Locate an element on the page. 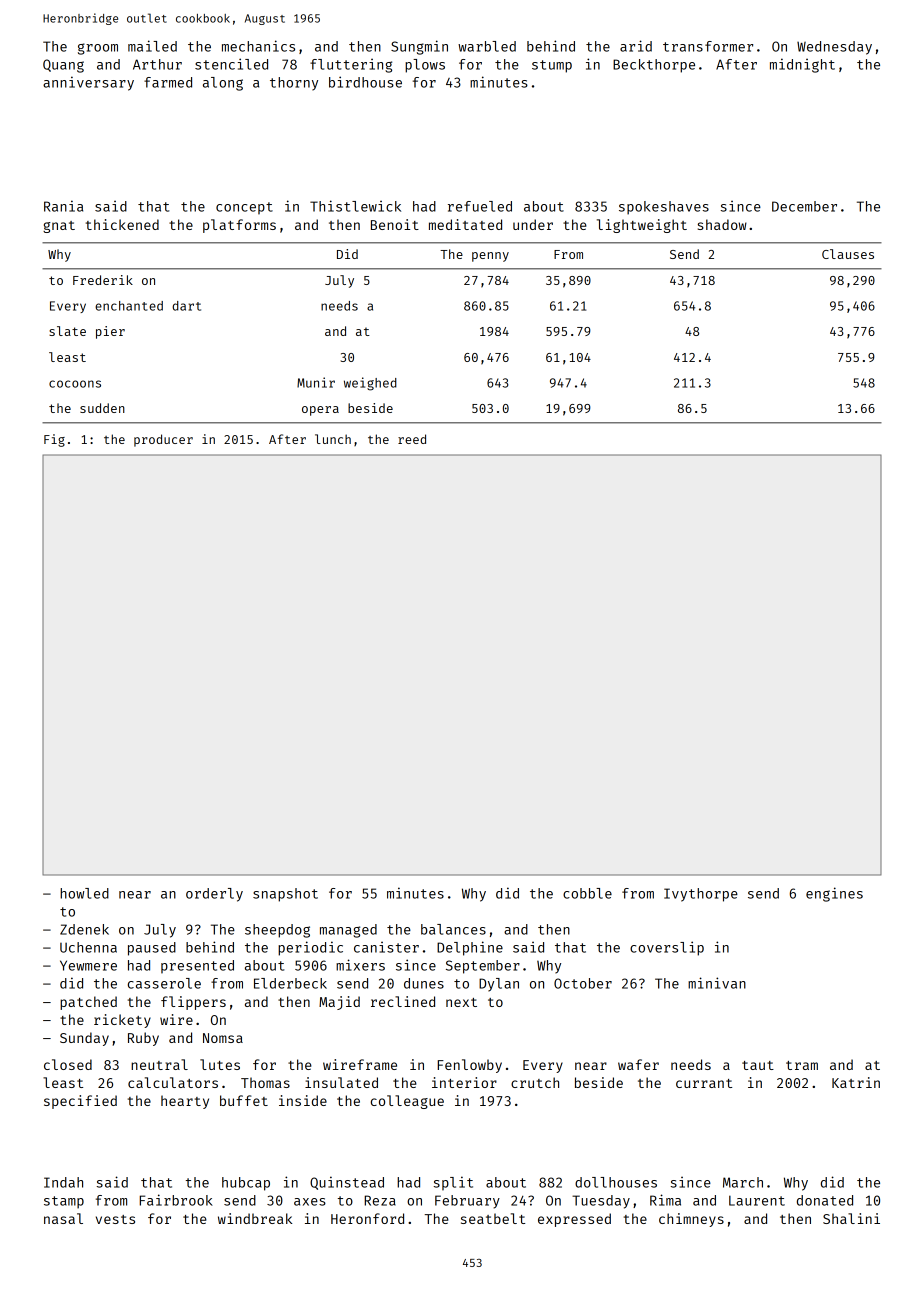  windbreak is located at coordinates (255, 1218).
